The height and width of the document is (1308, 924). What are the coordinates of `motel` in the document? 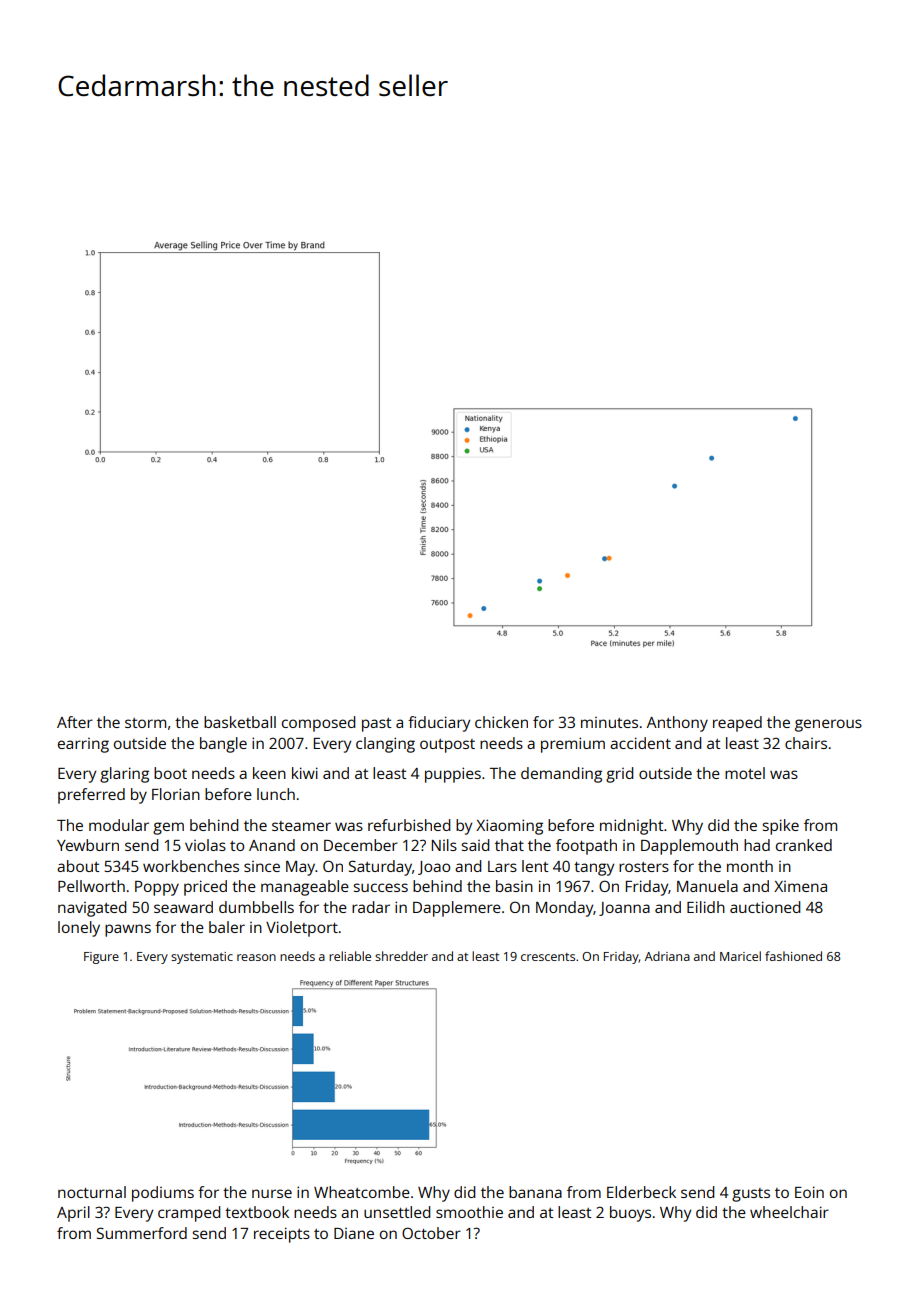 It's located at (745, 773).
